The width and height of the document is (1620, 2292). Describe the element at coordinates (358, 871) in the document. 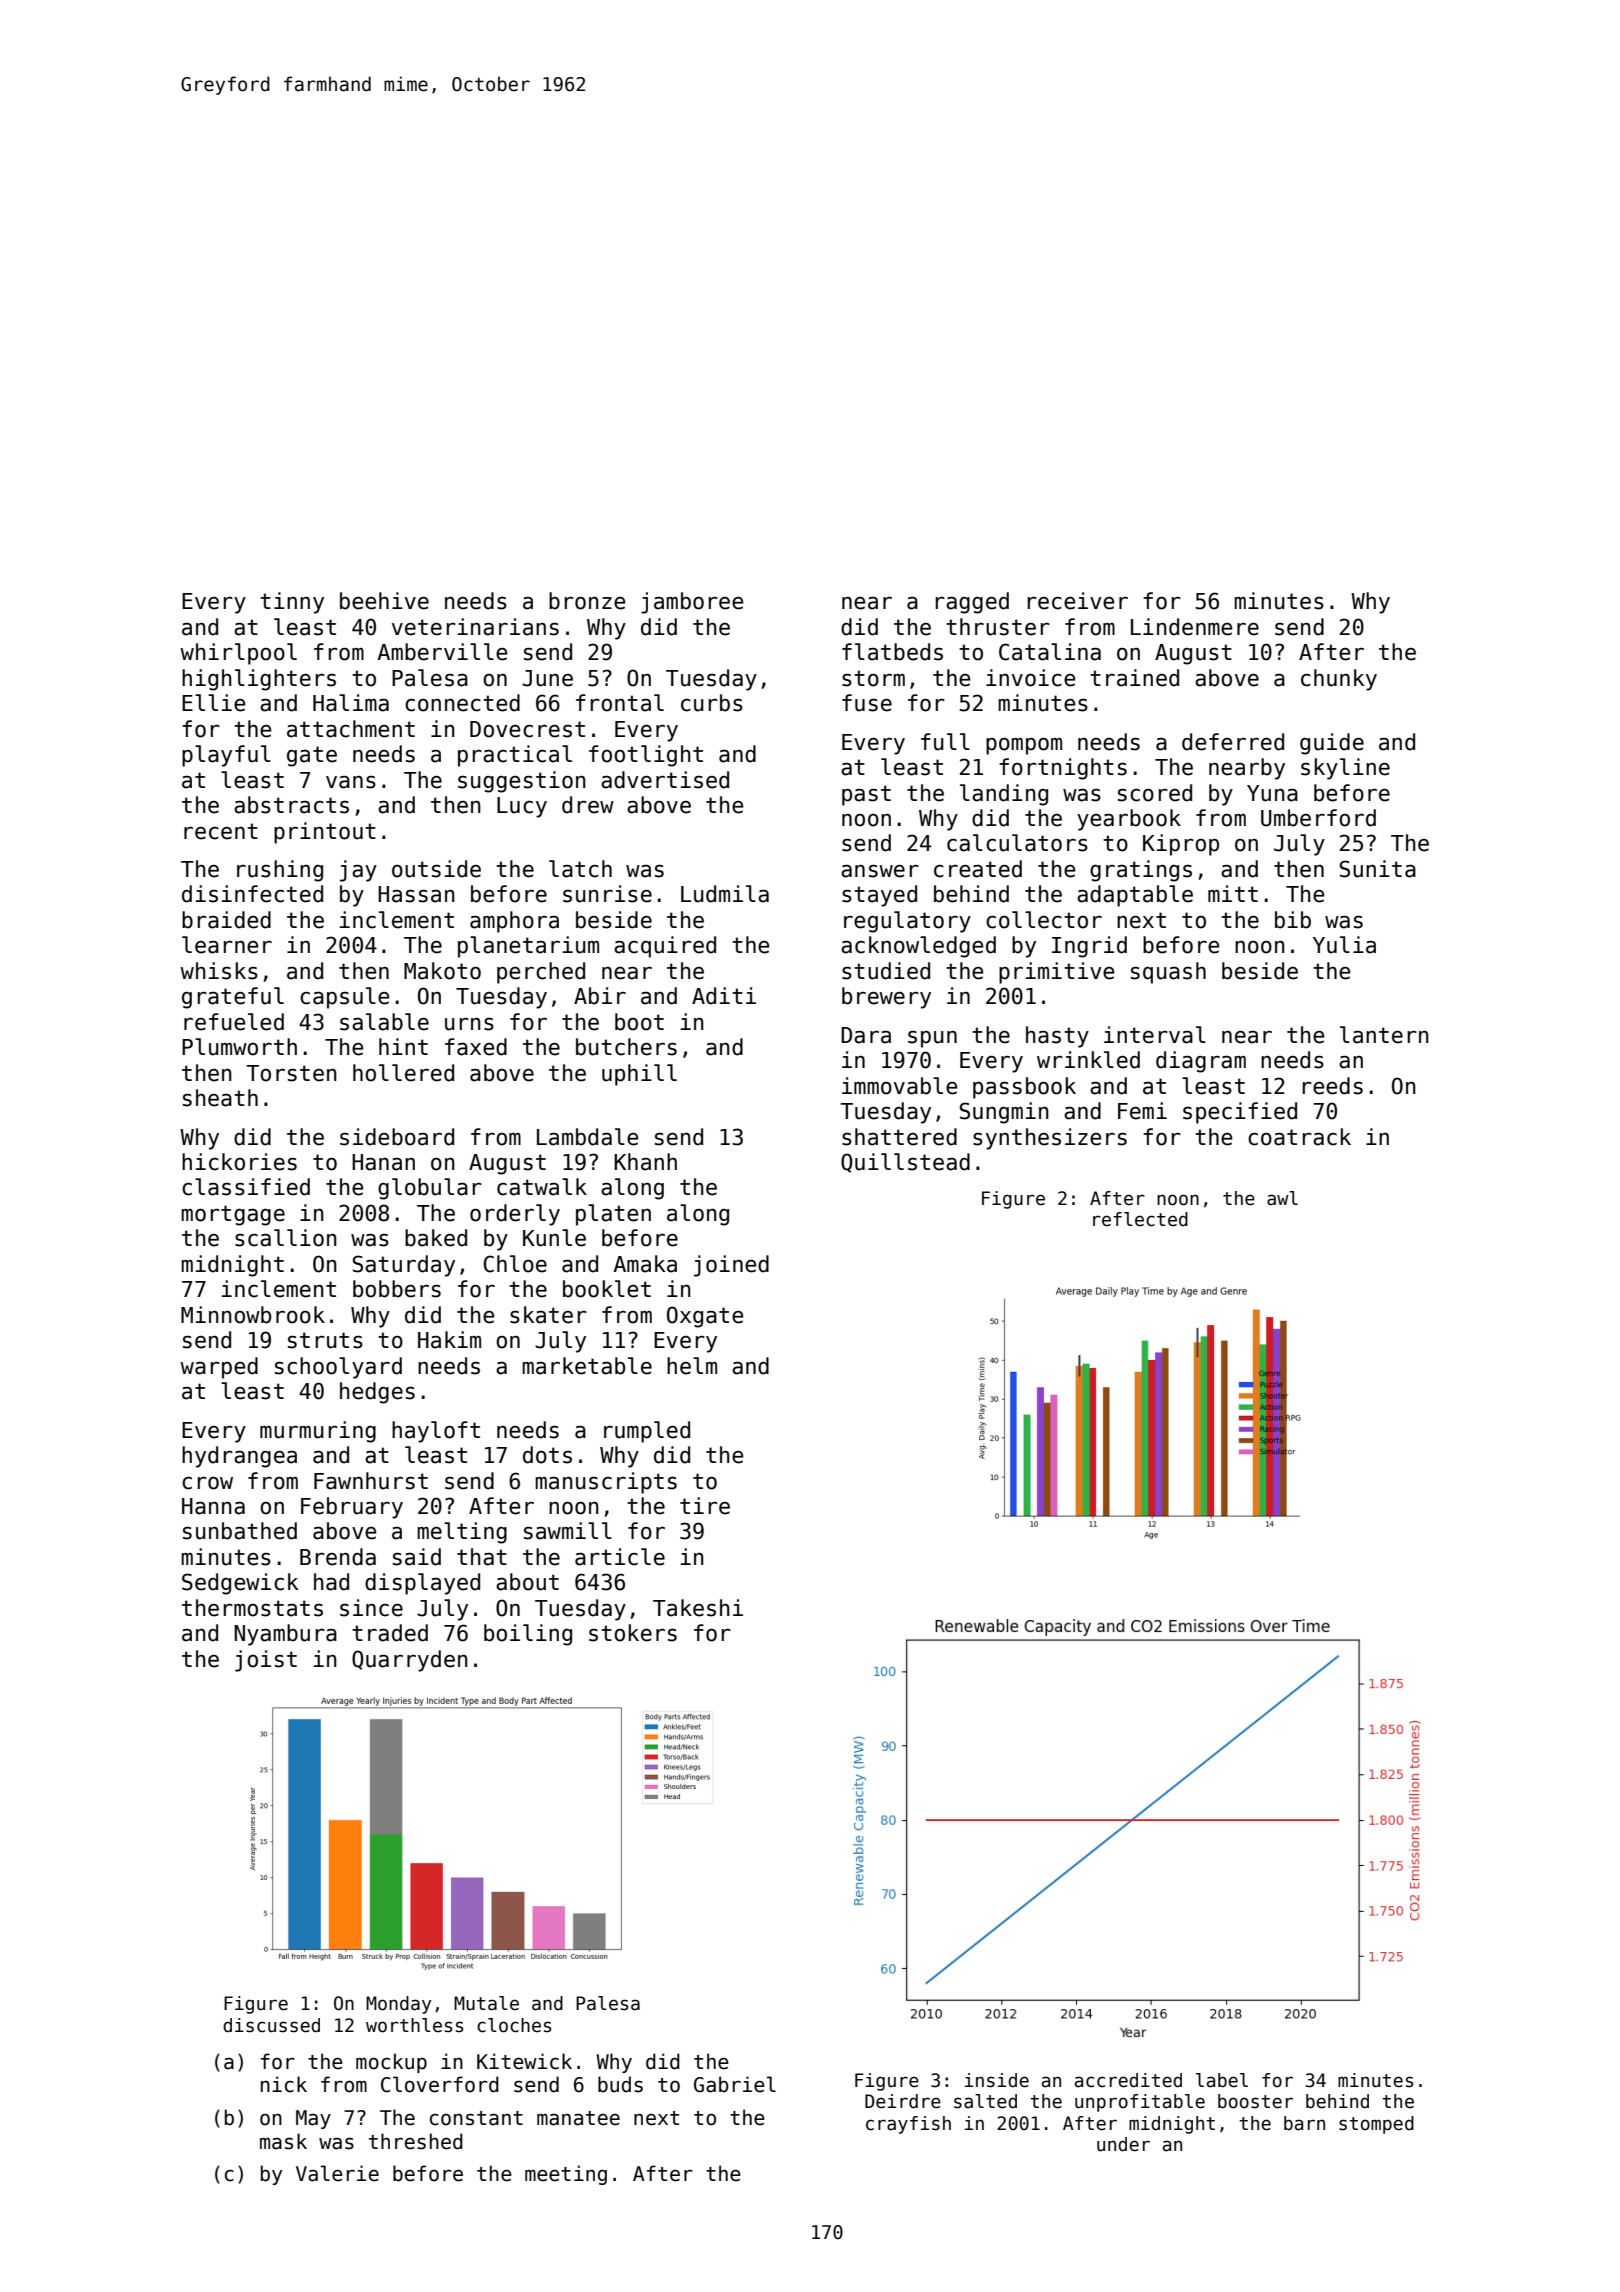

I see `jay` at that location.
